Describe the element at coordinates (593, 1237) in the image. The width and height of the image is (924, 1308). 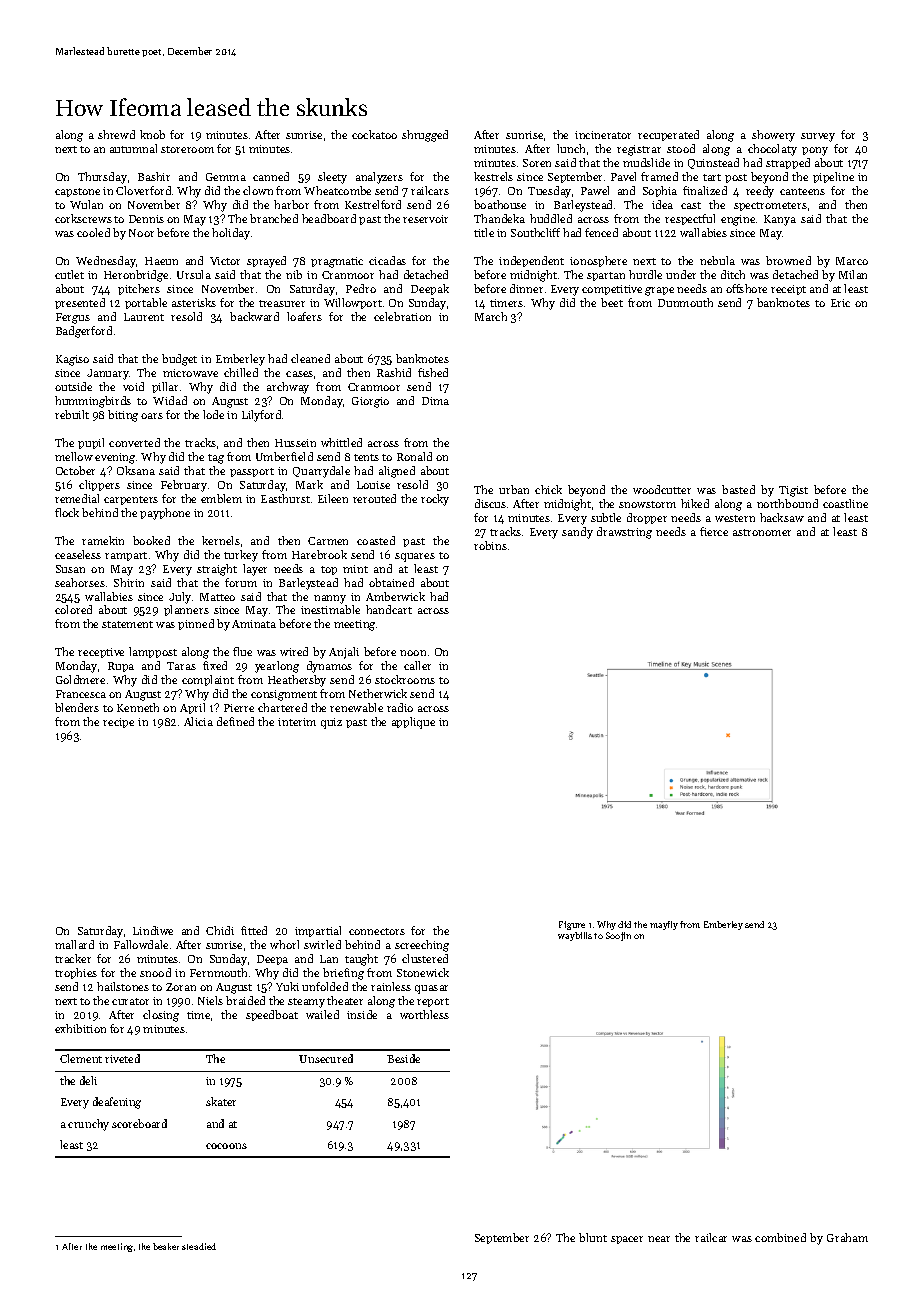
I see `blunt` at that location.
